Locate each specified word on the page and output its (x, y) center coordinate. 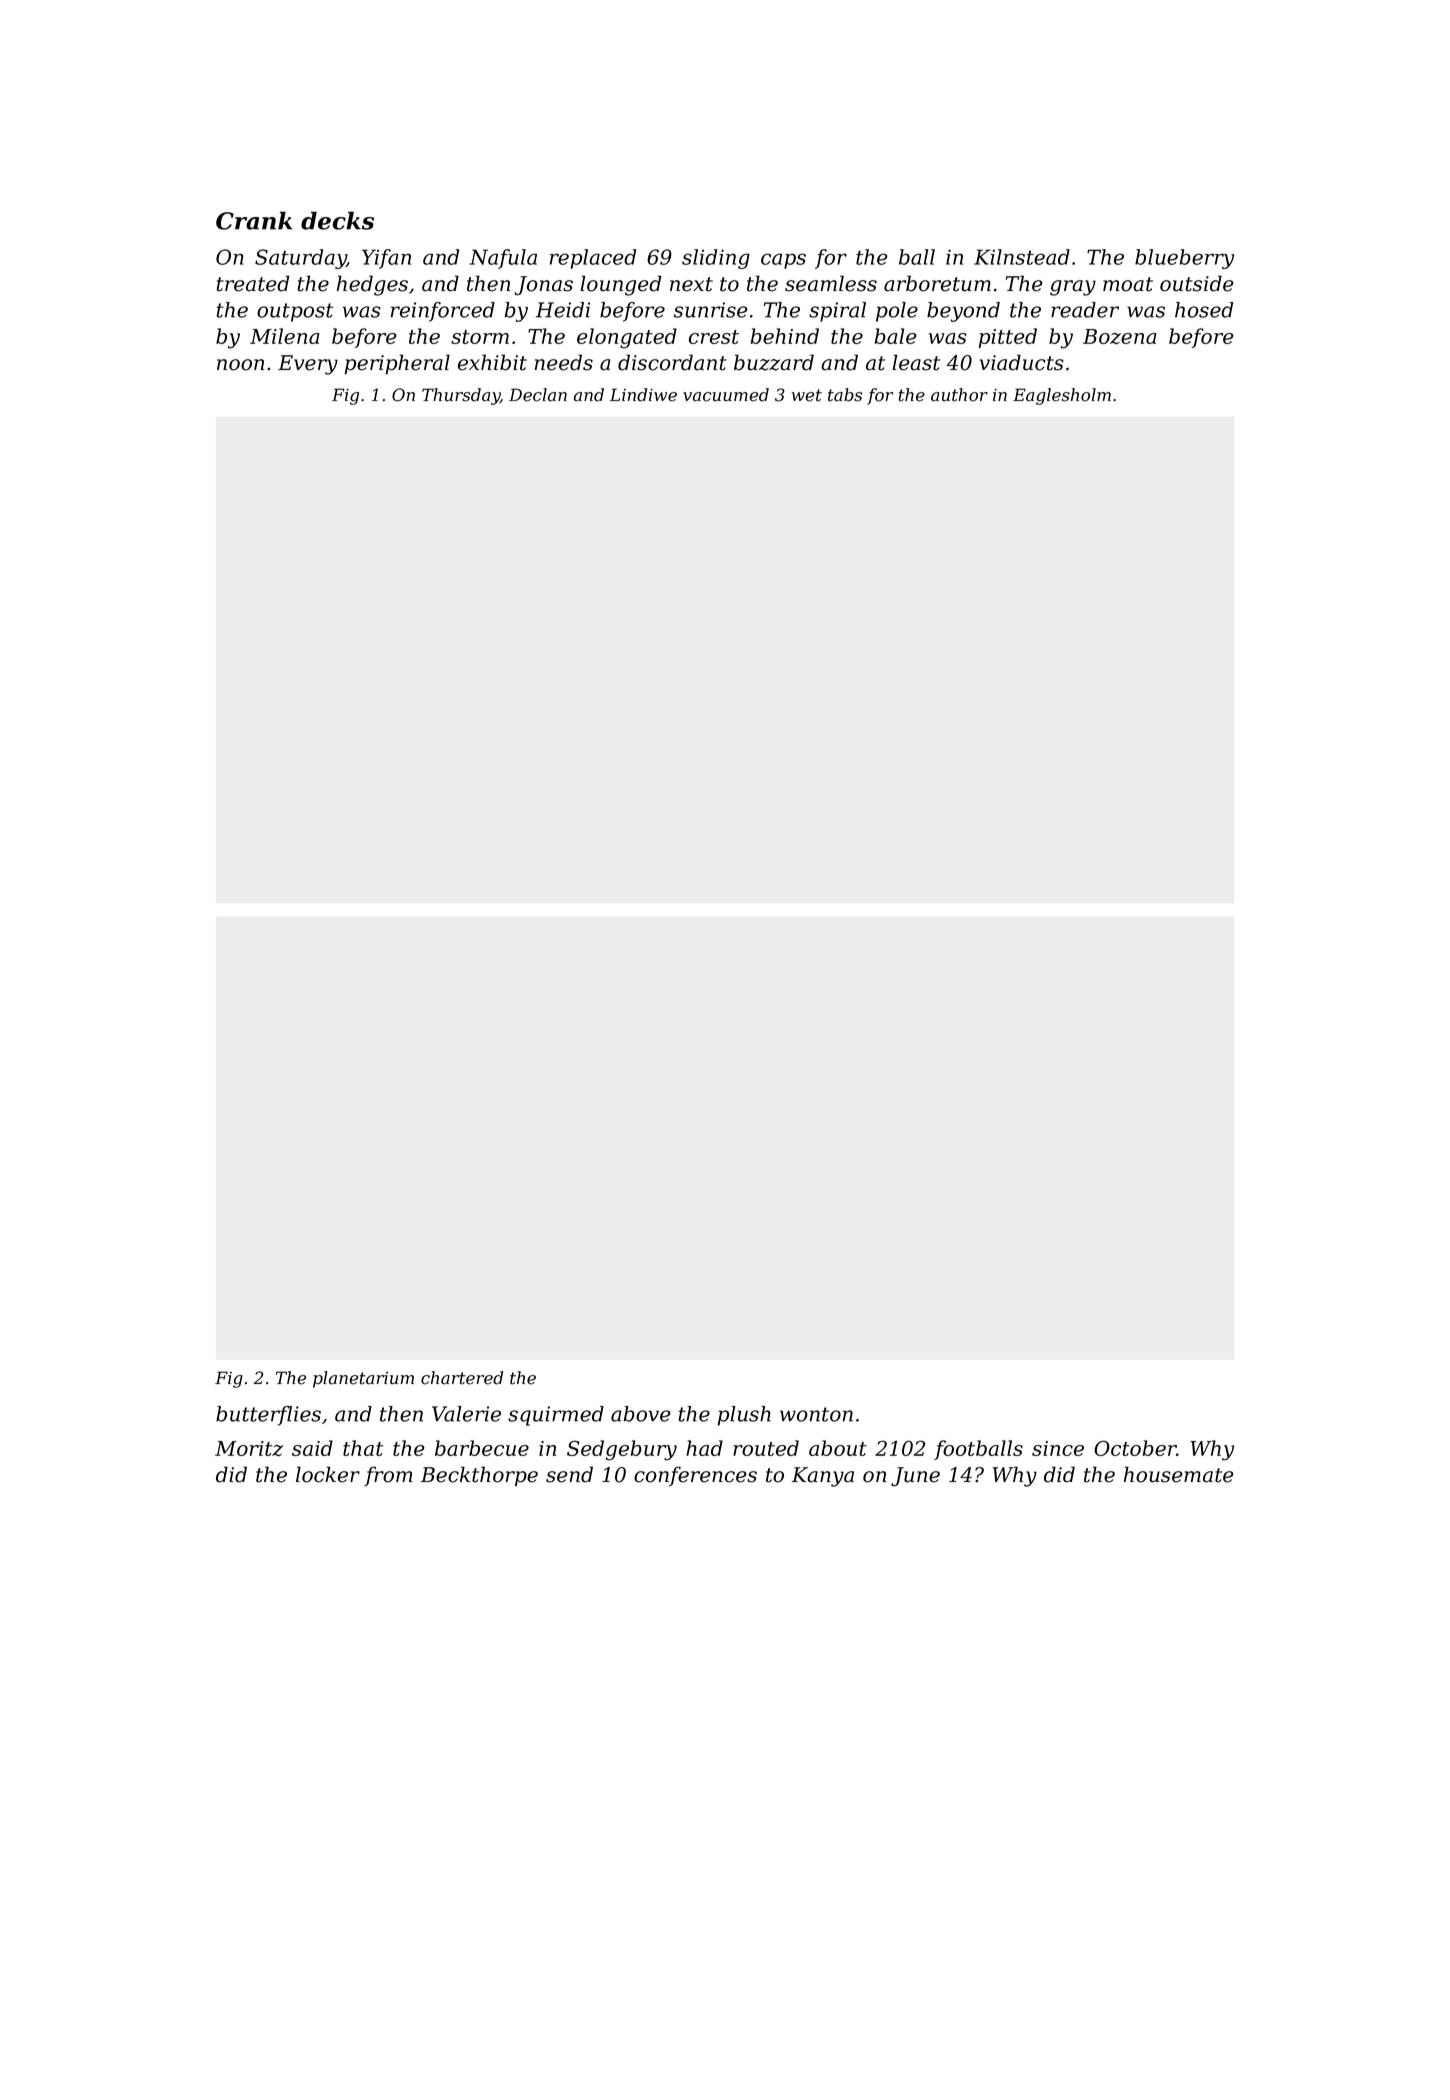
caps (783, 261)
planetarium (363, 1379)
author (959, 395)
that (363, 1448)
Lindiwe (643, 395)
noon (240, 365)
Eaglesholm (1062, 396)
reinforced (443, 312)
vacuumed (726, 395)
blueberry (1184, 259)
